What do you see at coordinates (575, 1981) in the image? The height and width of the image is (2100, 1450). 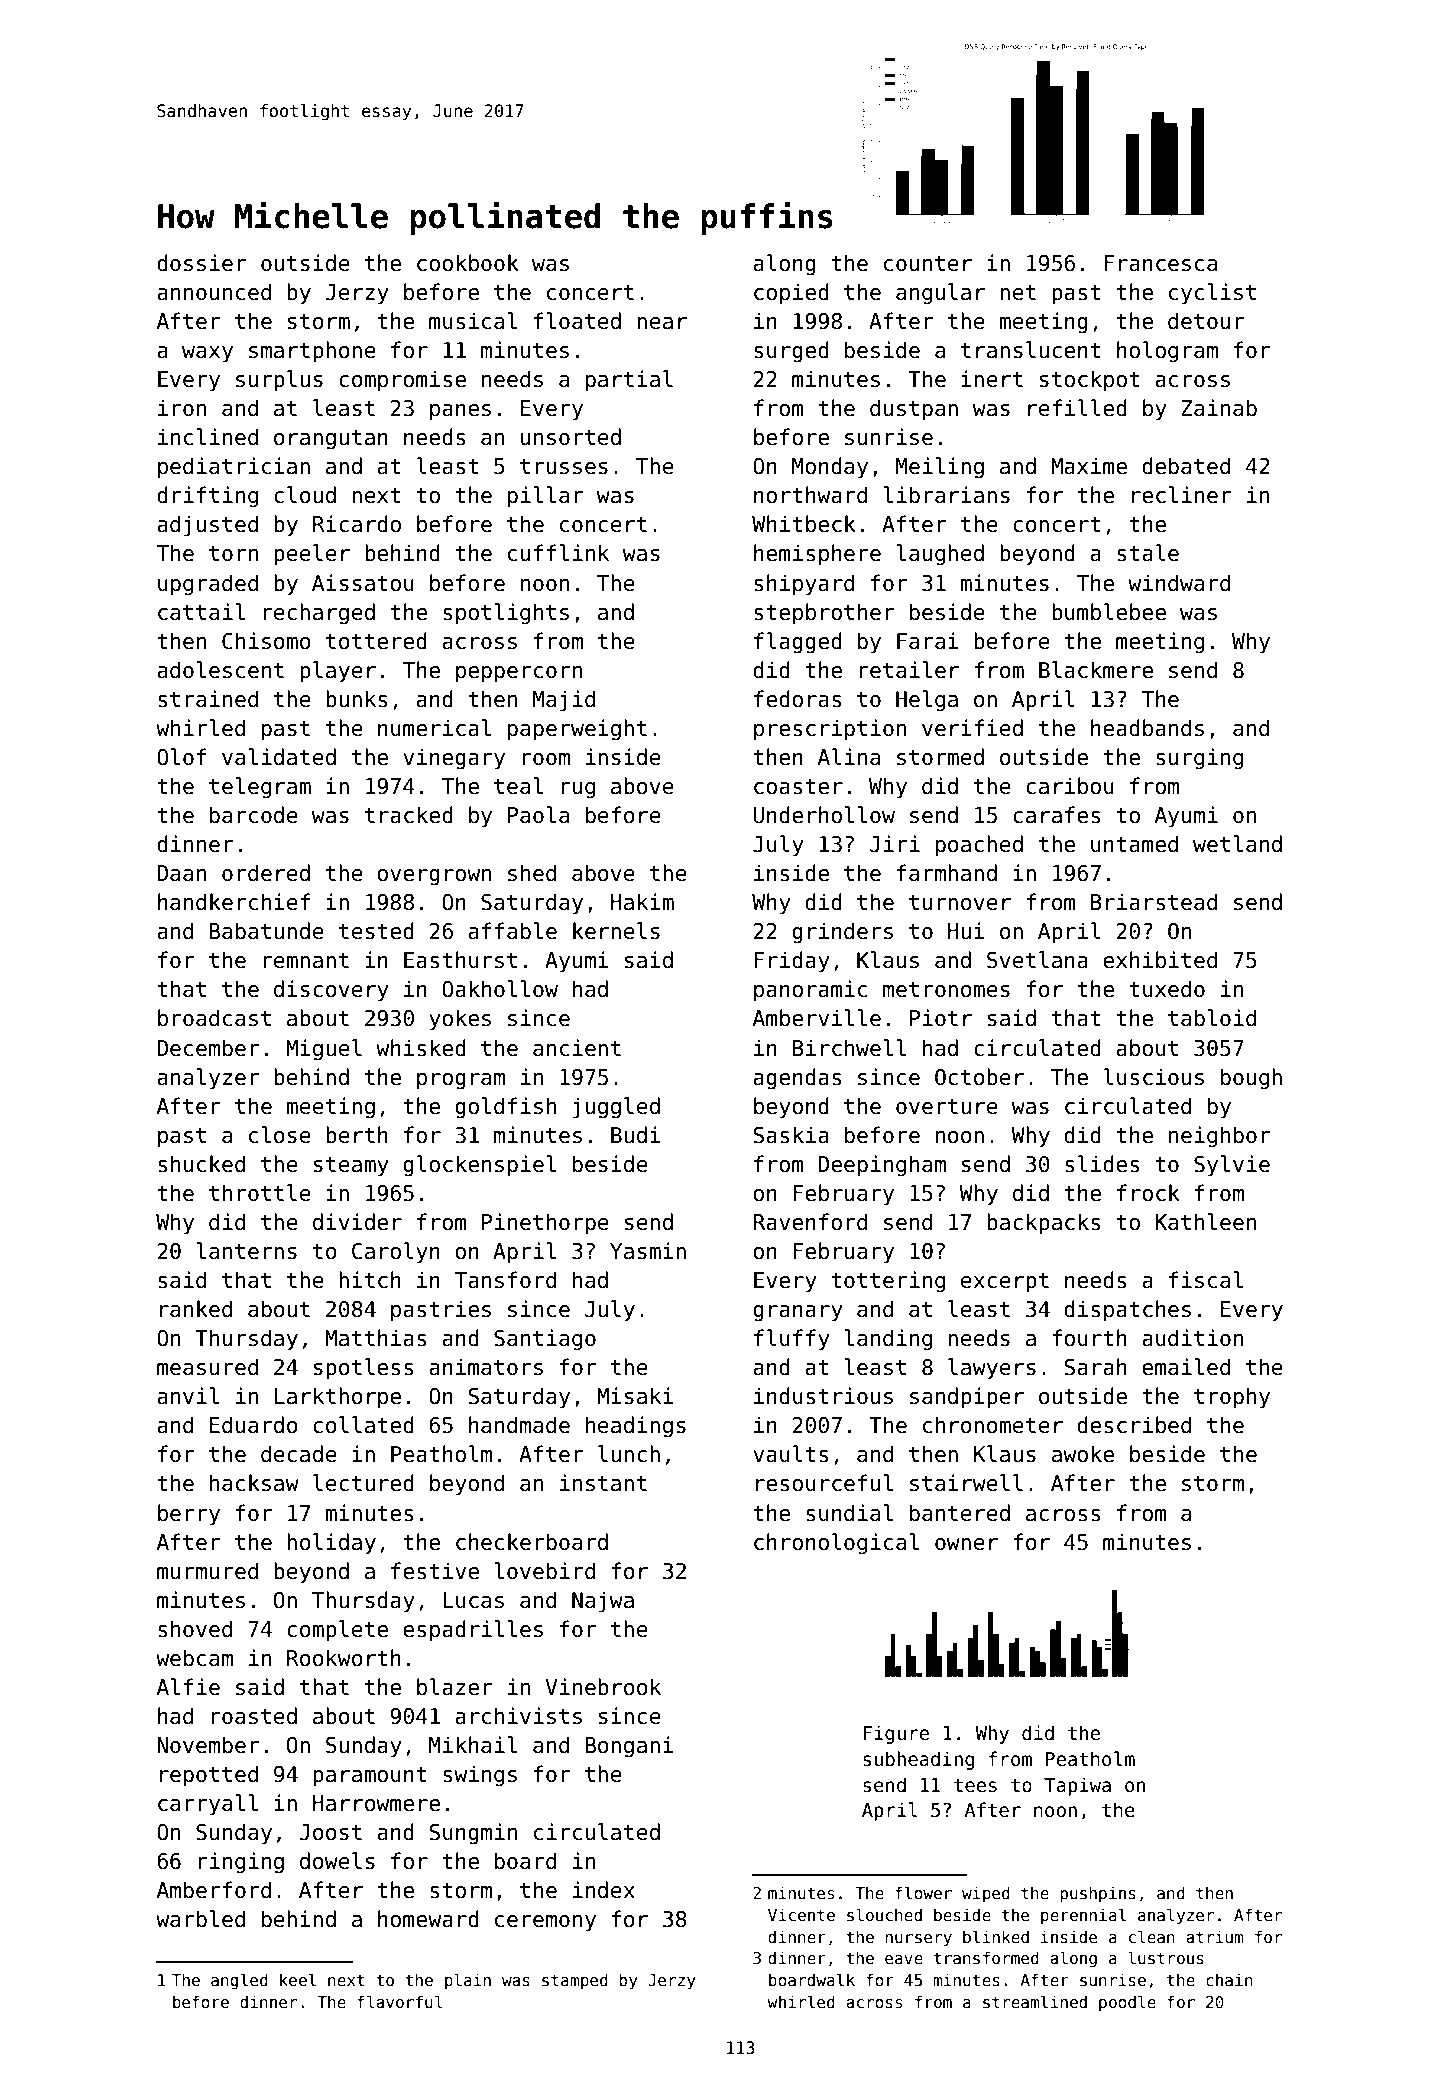 I see `stamped` at bounding box center [575, 1981].
